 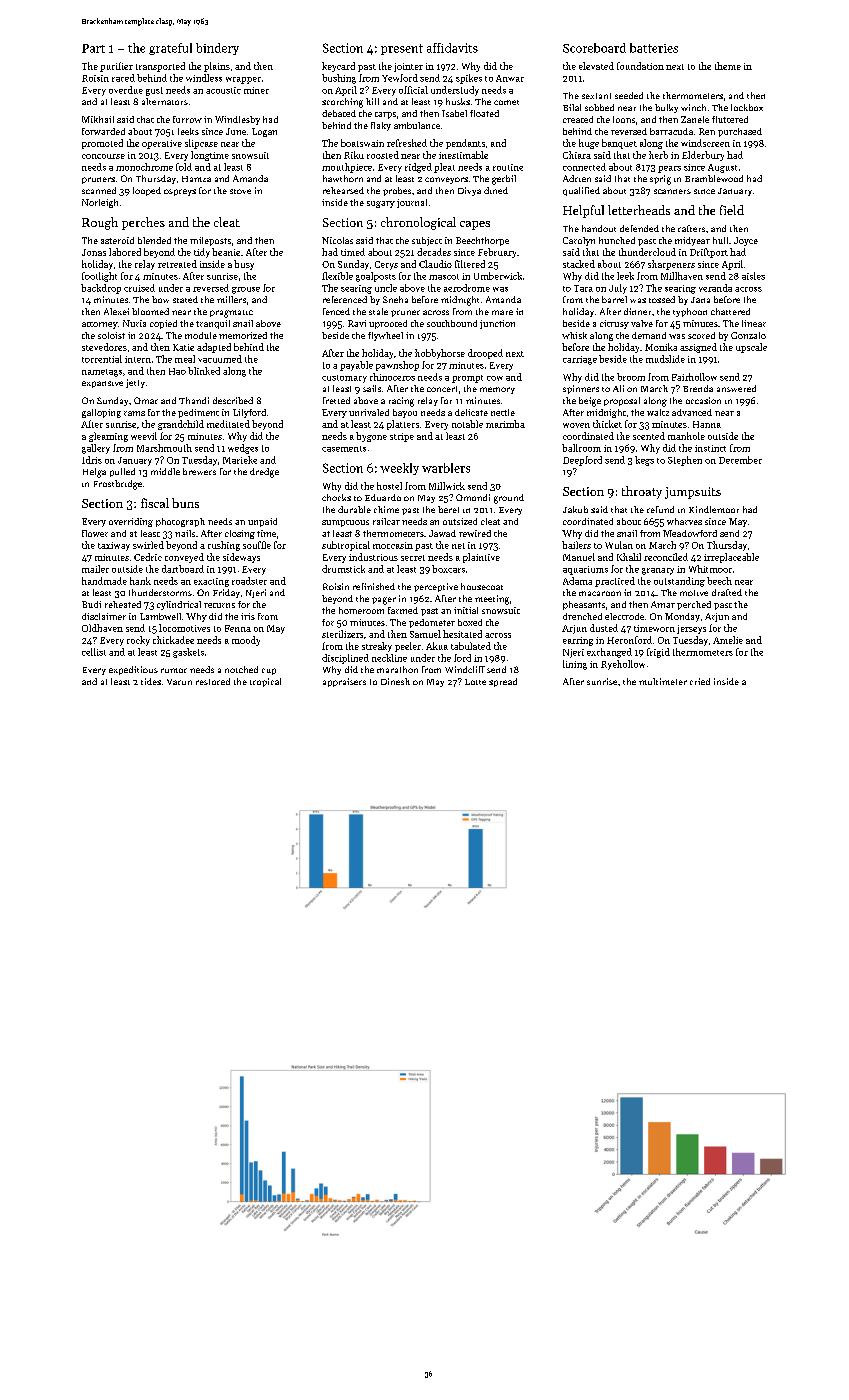 What do you see at coordinates (452, 48) in the screenshot?
I see `affidavits` at bounding box center [452, 48].
